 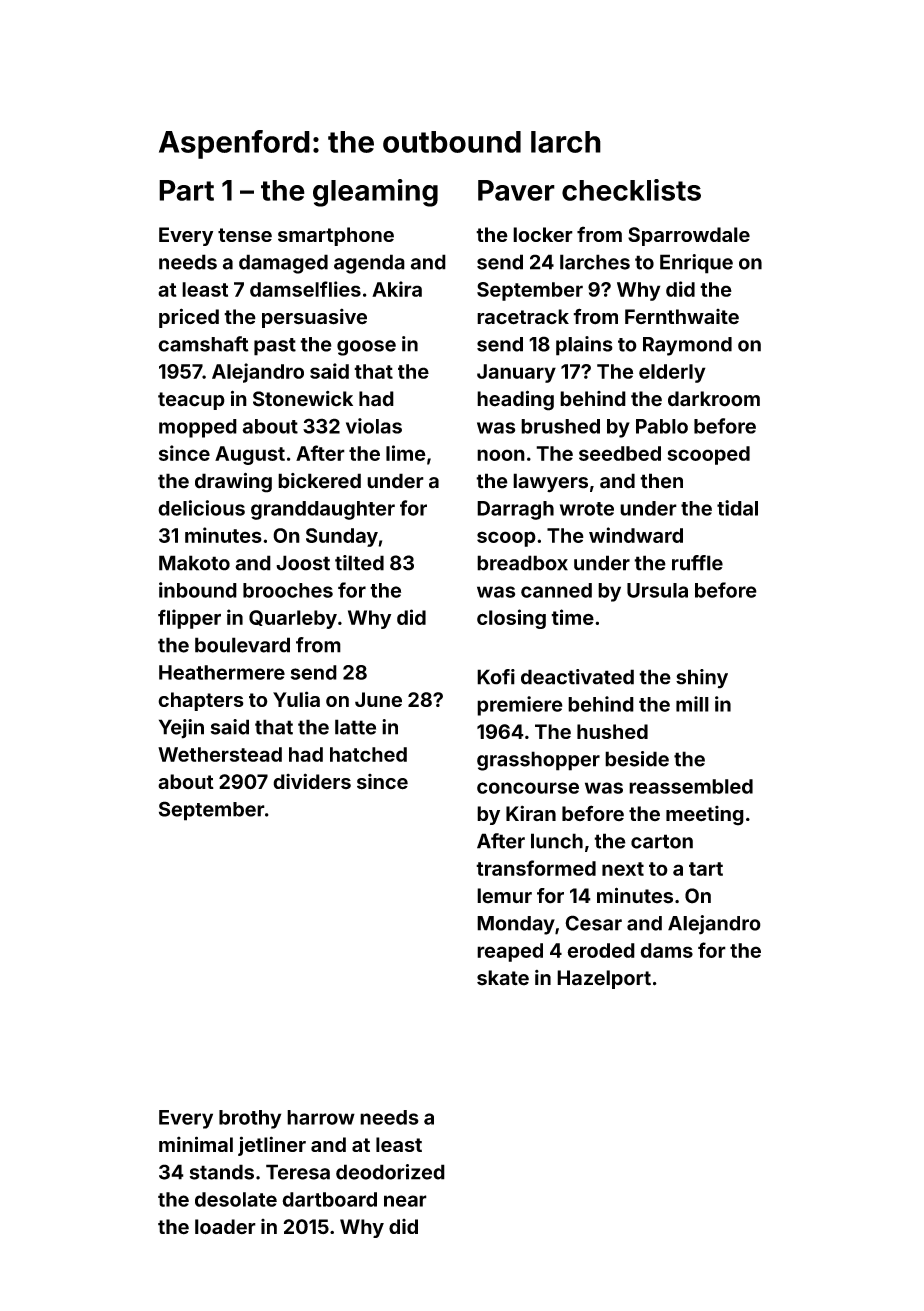 I want to click on deodorized, so click(x=390, y=1172).
